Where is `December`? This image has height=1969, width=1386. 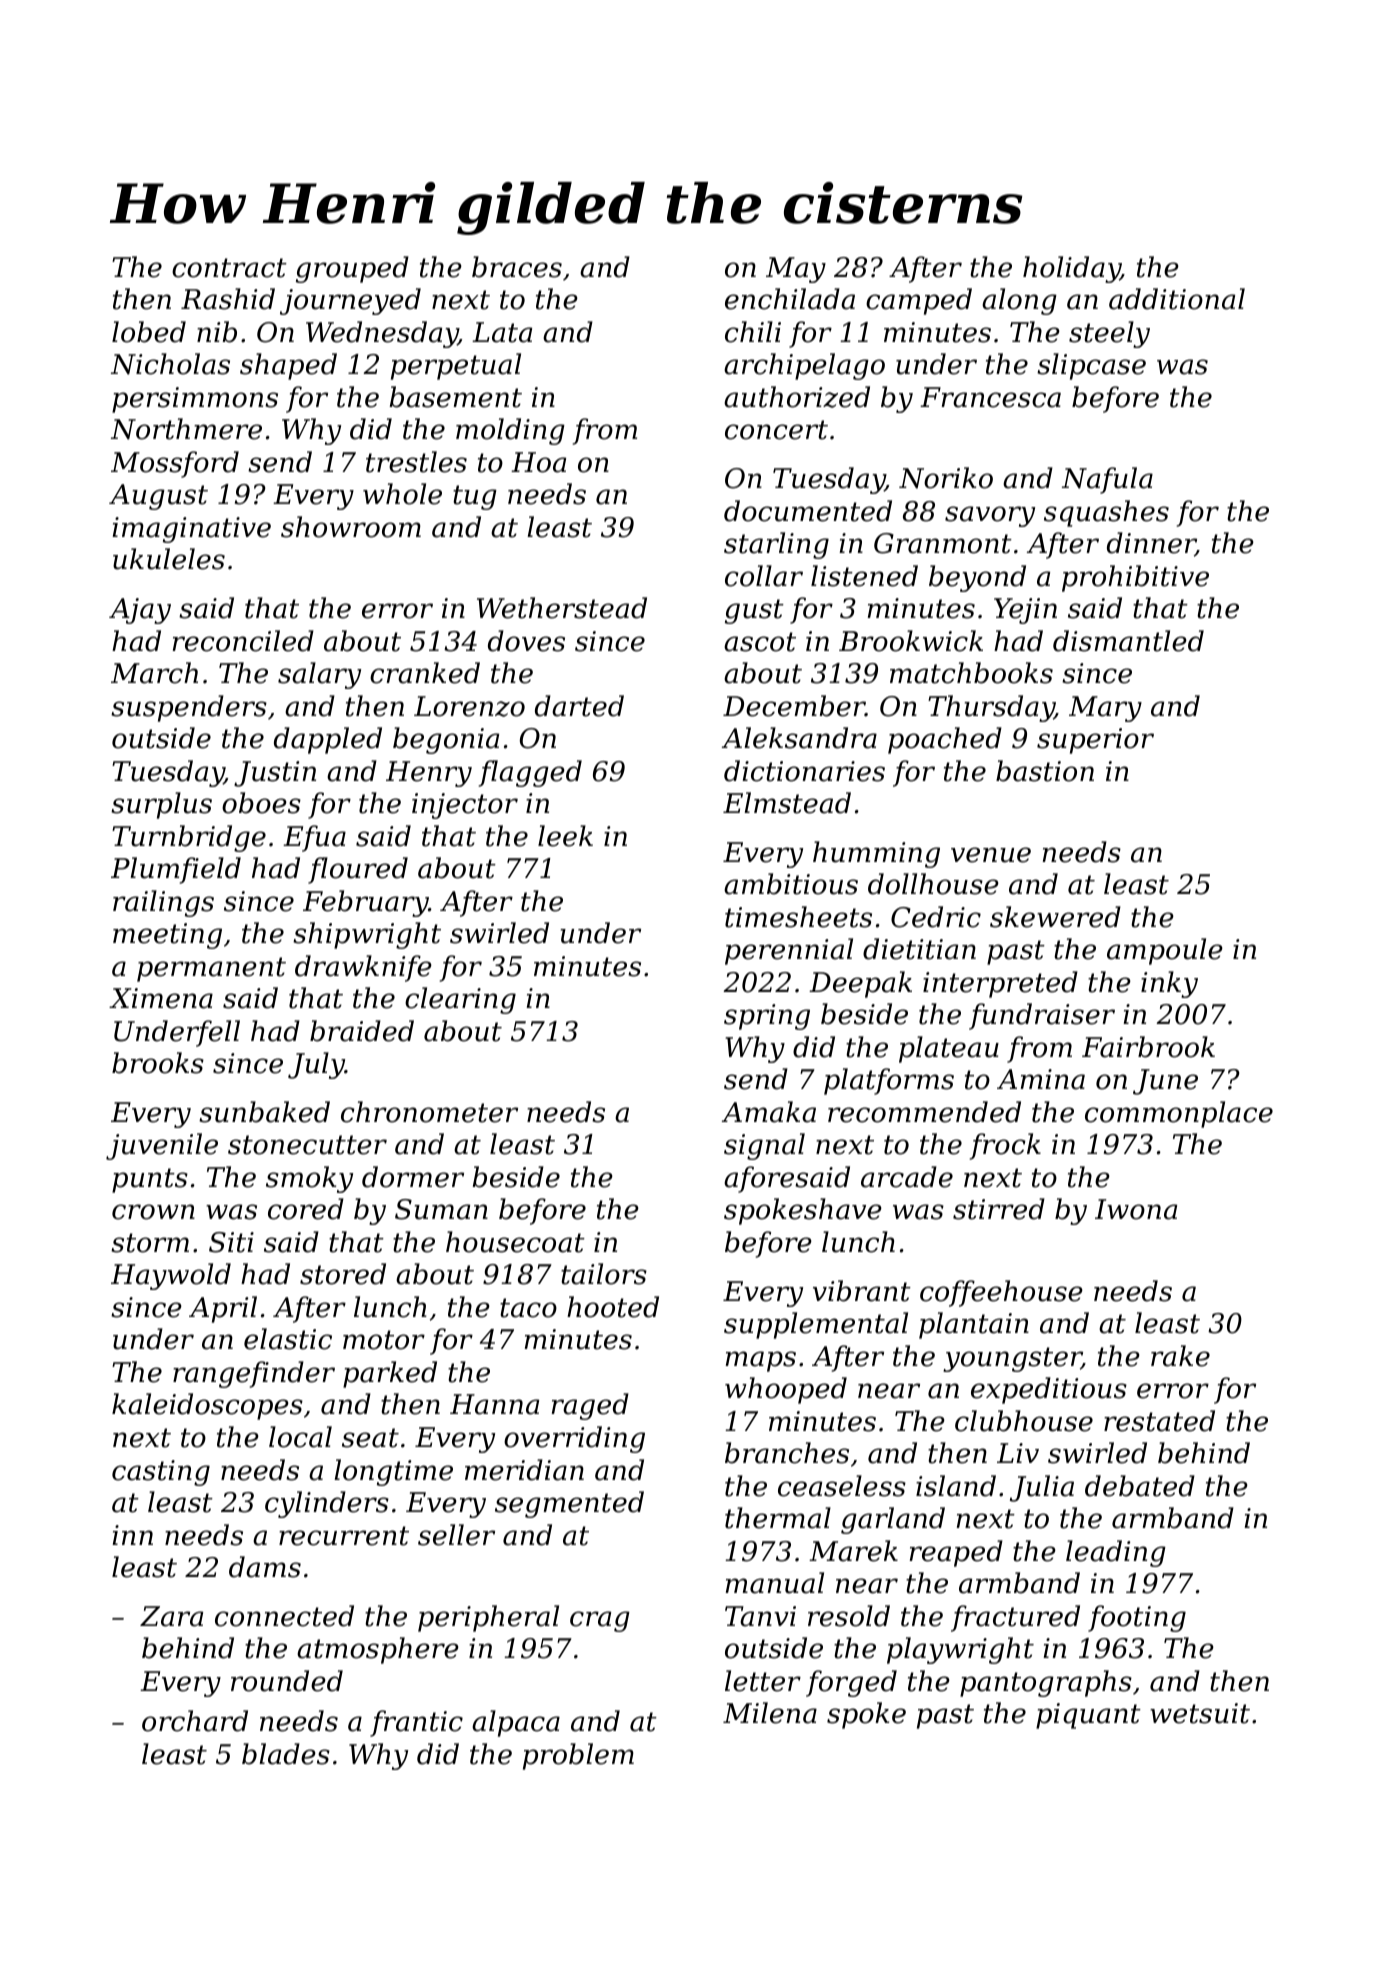
December is located at coordinates (794, 706).
